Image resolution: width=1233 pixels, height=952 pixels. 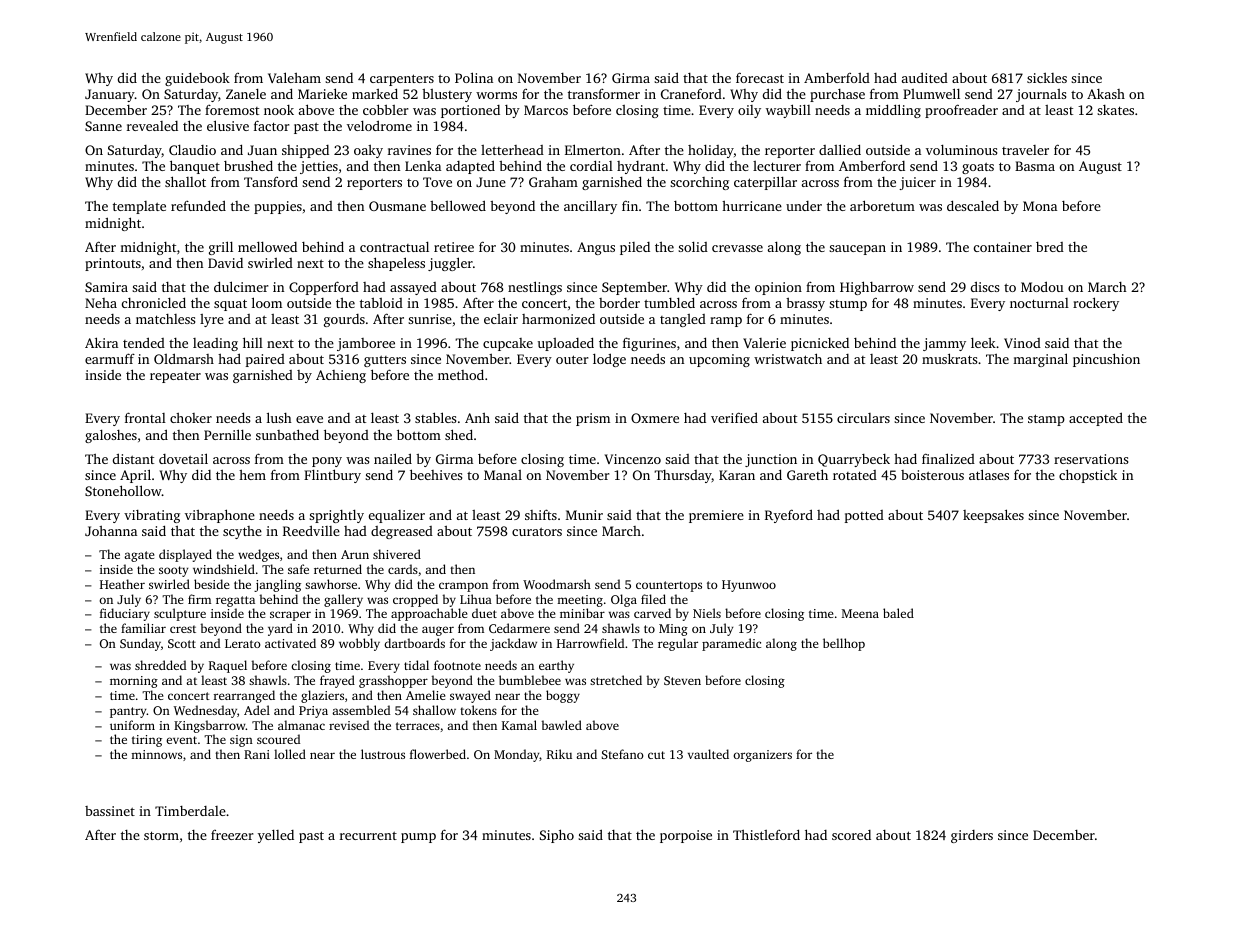 What do you see at coordinates (232, 835) in the screenshot?
I see `freezer` at bounding box center [232, 835].
